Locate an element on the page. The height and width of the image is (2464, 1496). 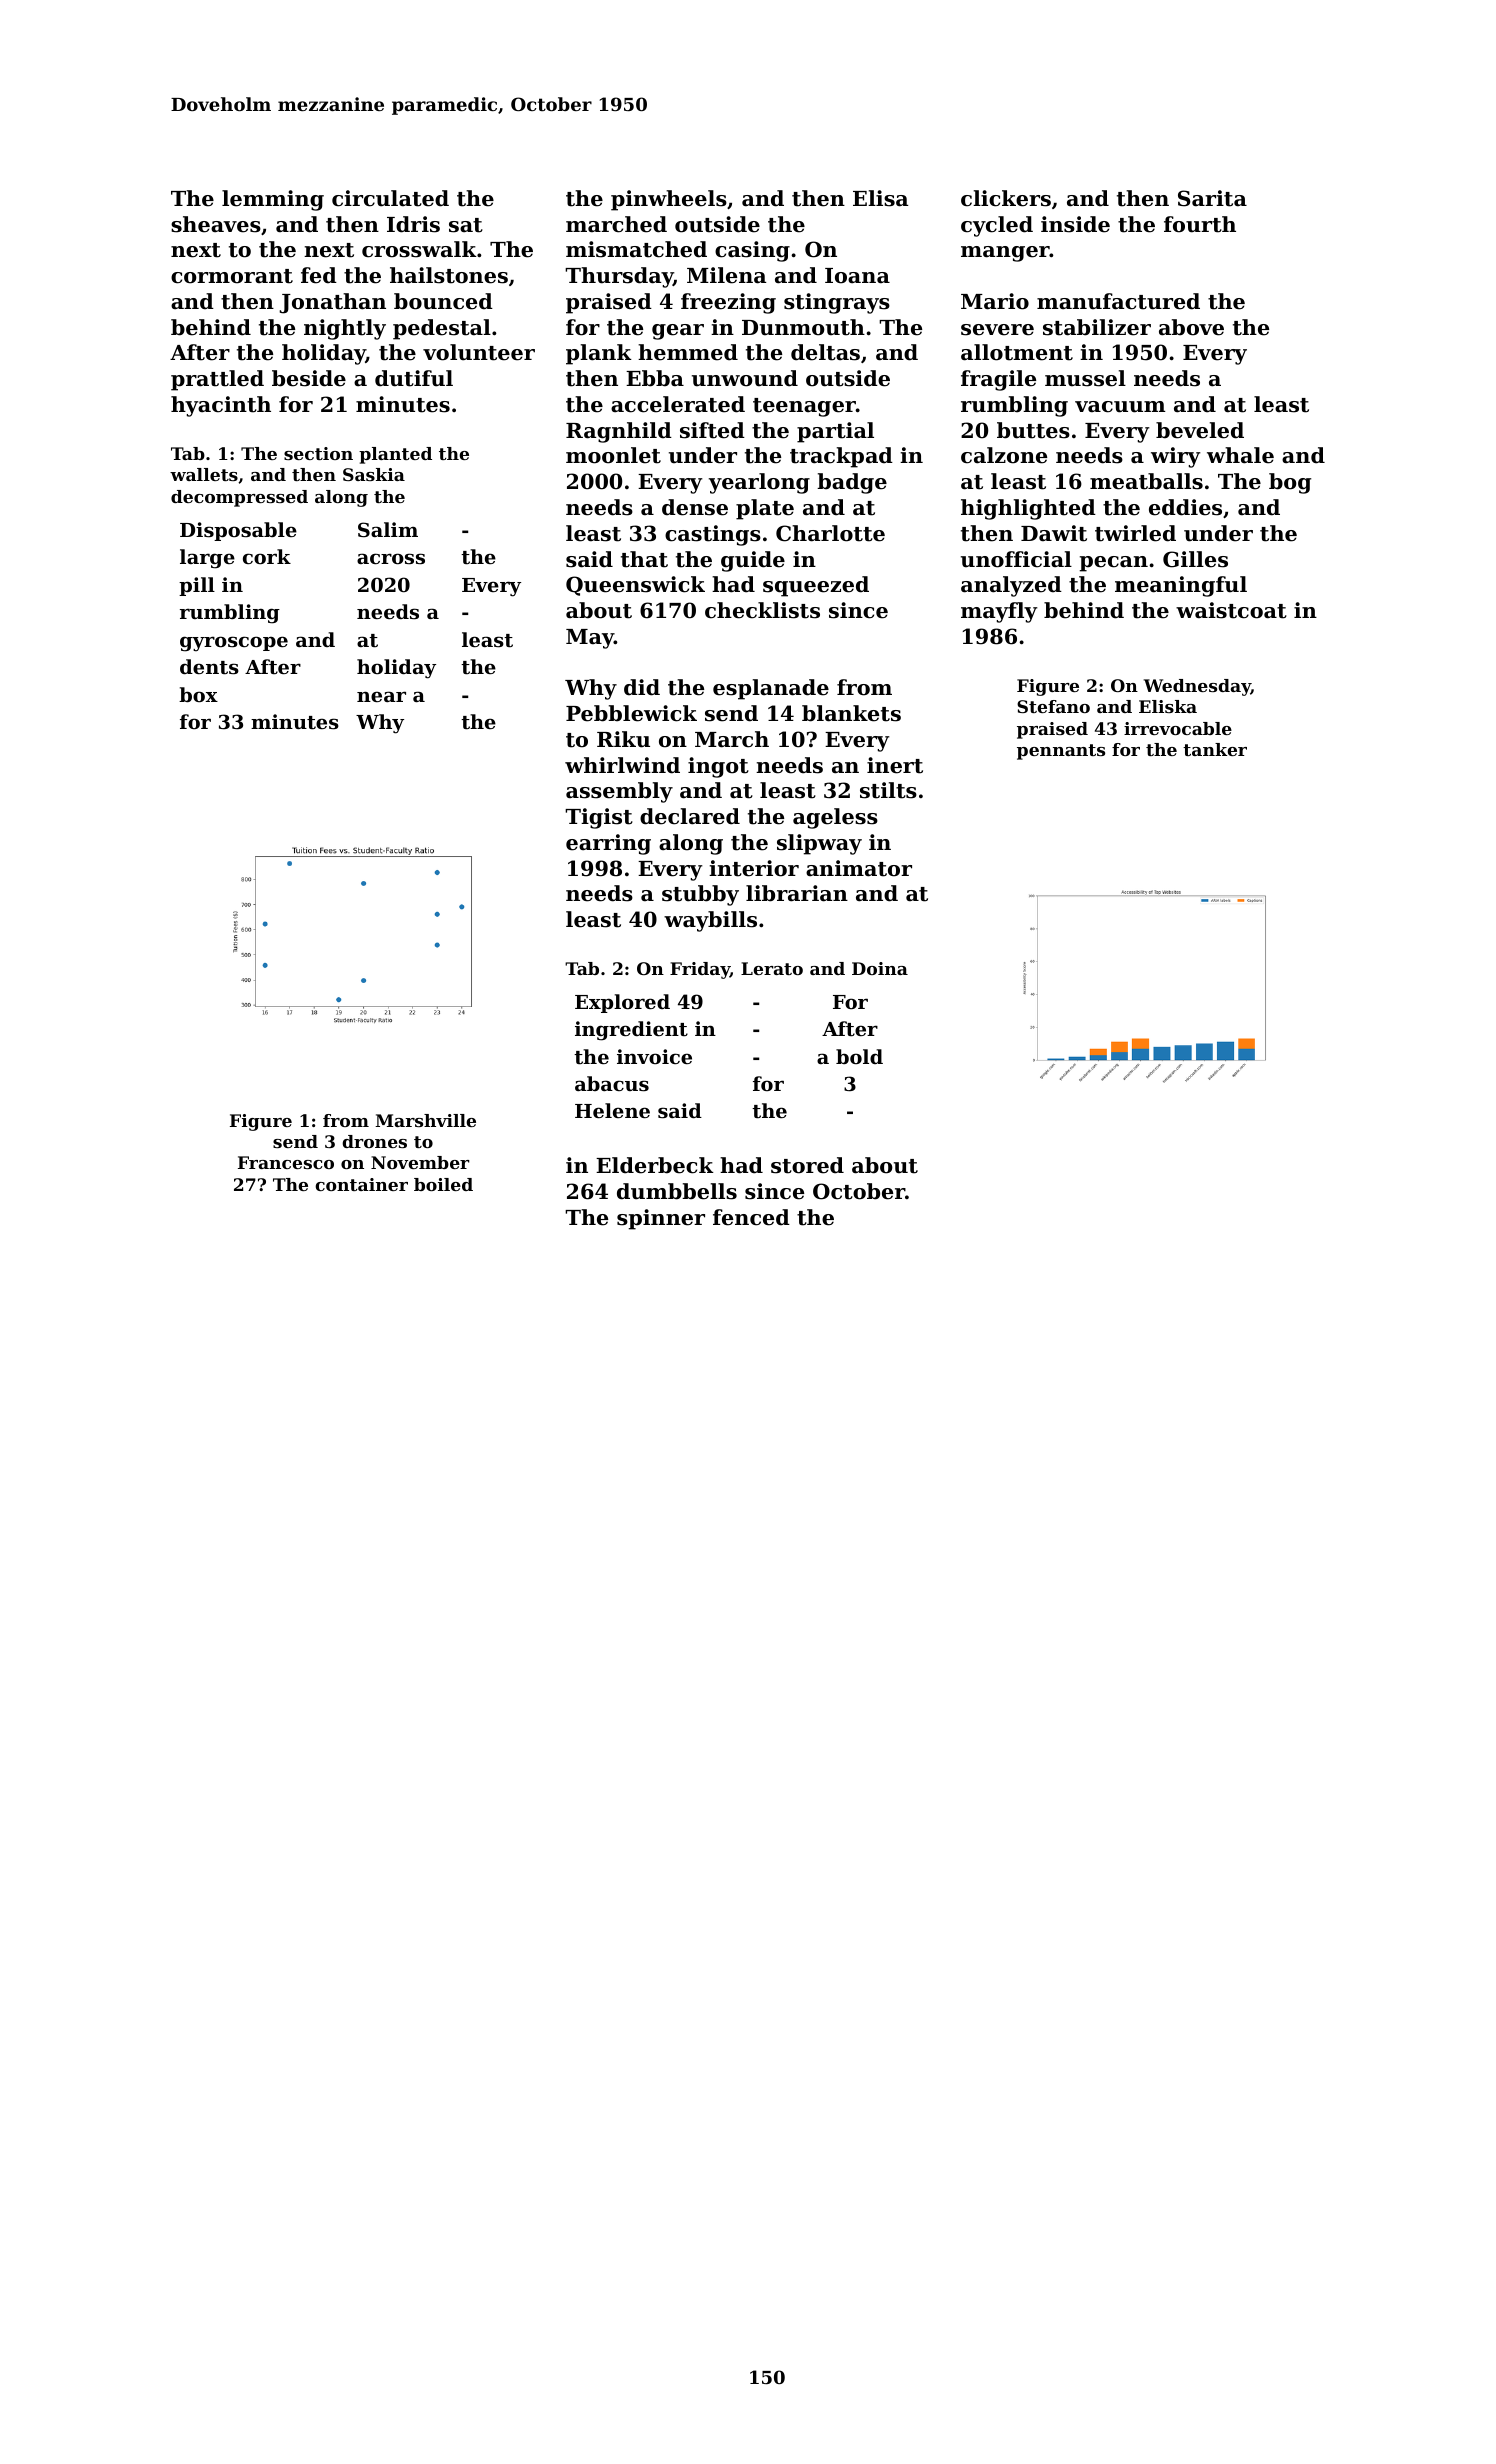
tanker is located at coordinates (1215, 749).
